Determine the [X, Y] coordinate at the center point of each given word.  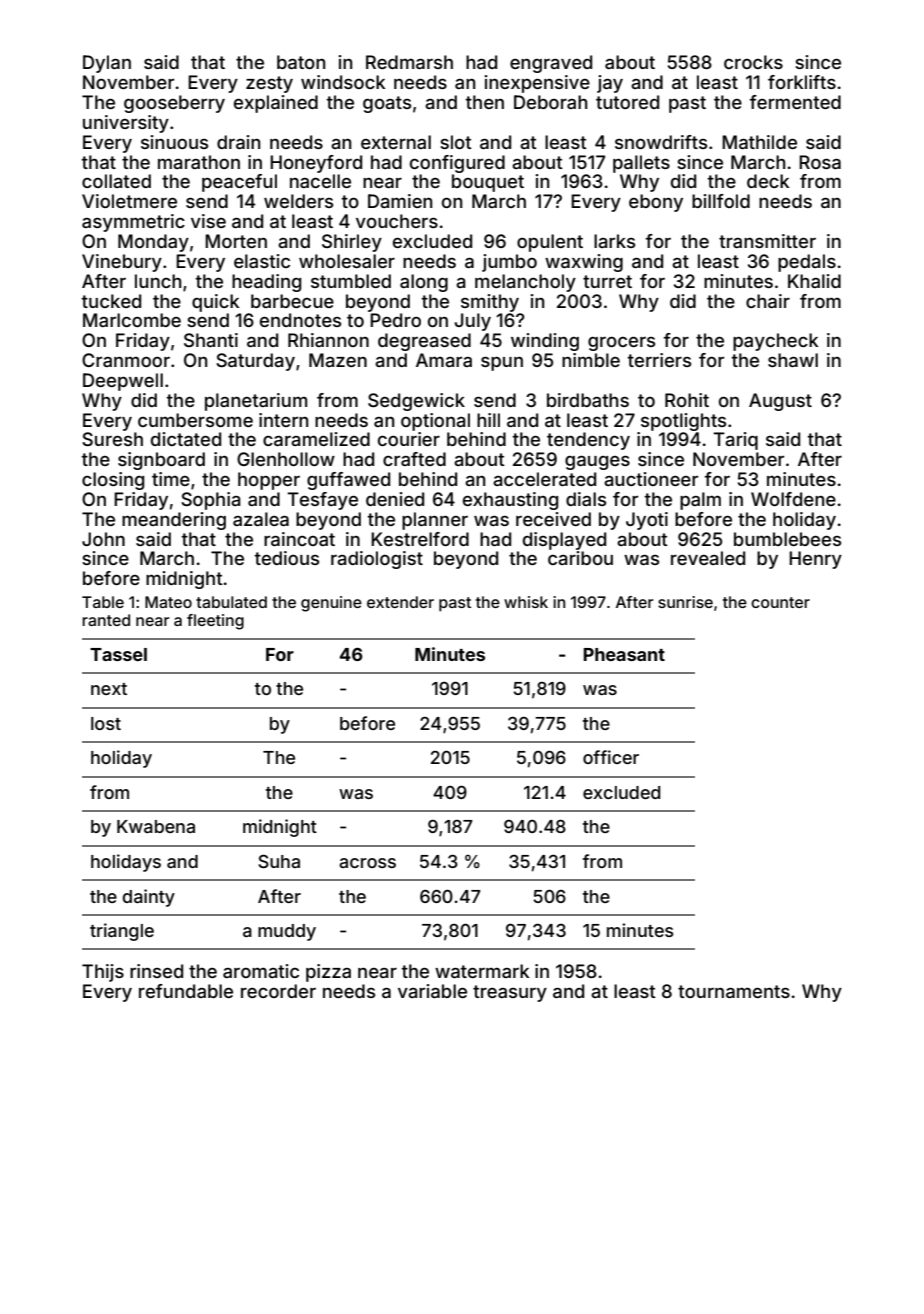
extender [400, 602]
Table [103, 602]
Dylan [107, 64]
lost [106, 723]
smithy [490, 303]
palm [700, 501]
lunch [158, 281]
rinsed [156, 971]
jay [610, 84]
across [367, 863]
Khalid [814, 281]
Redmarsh [409, 62]
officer [611, 757]
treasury [510, 993]
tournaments [734, 991]
